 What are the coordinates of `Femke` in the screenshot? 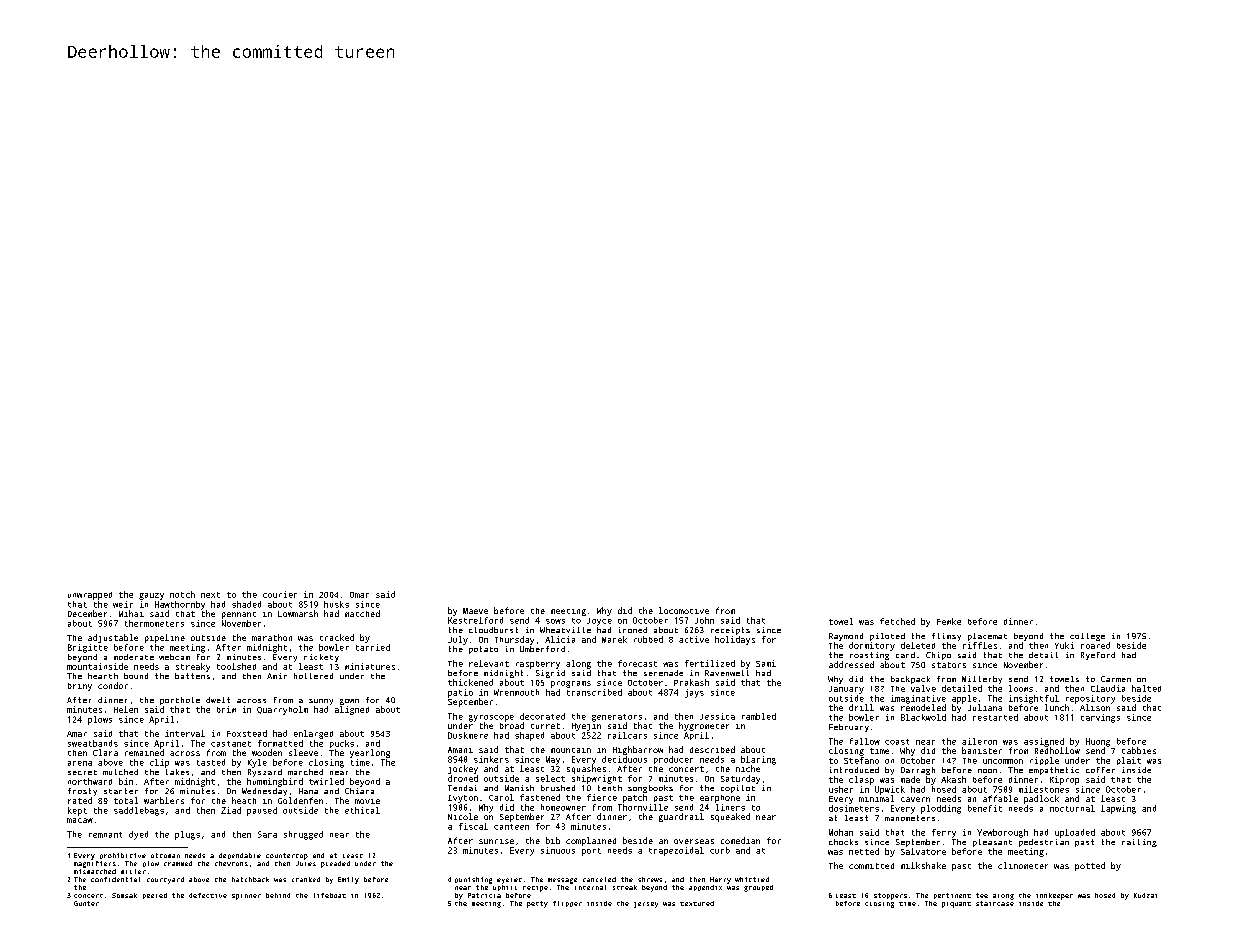 It's located at (949, 621).
